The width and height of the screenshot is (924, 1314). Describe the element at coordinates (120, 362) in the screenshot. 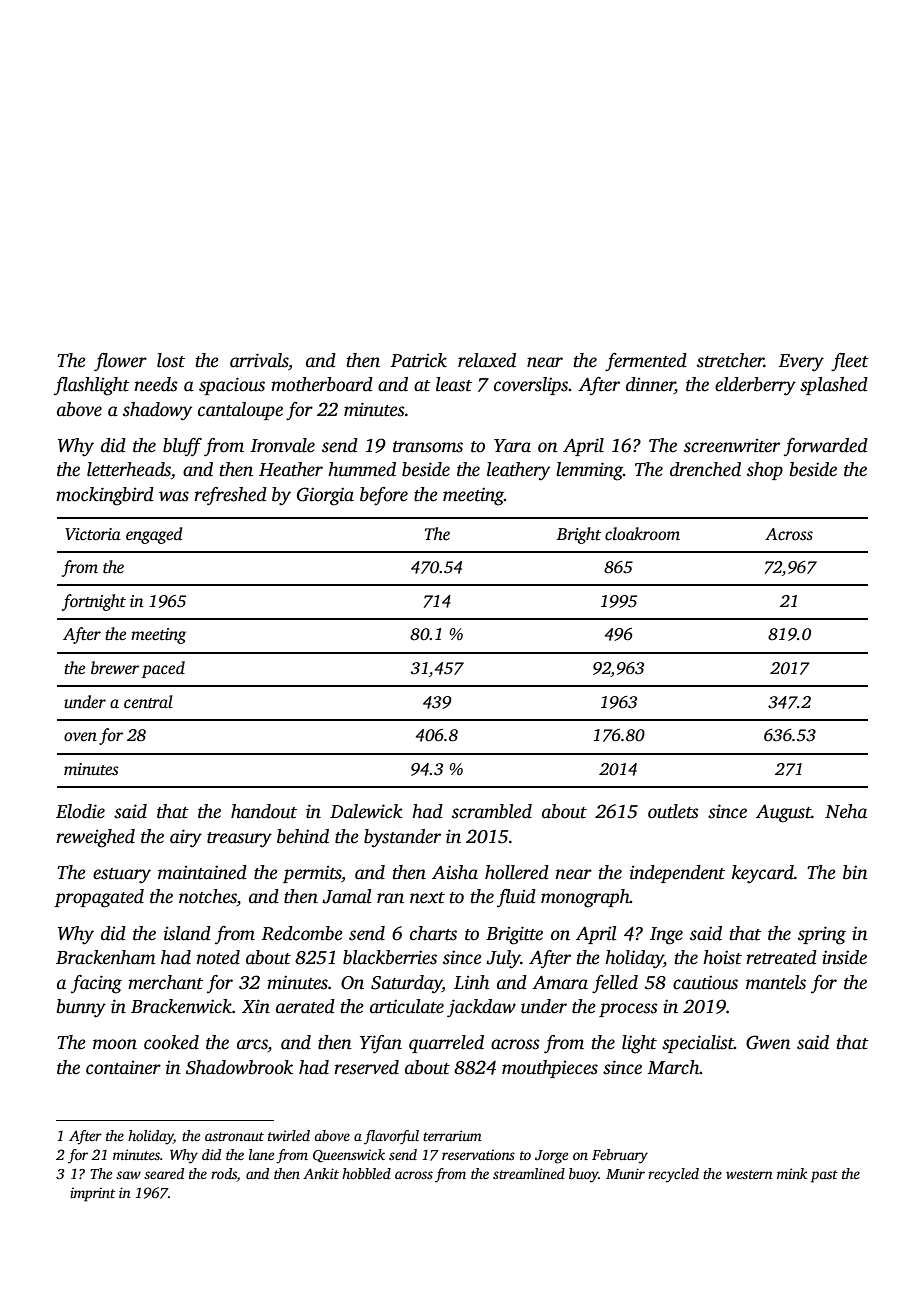

I see `flower` at that location.
